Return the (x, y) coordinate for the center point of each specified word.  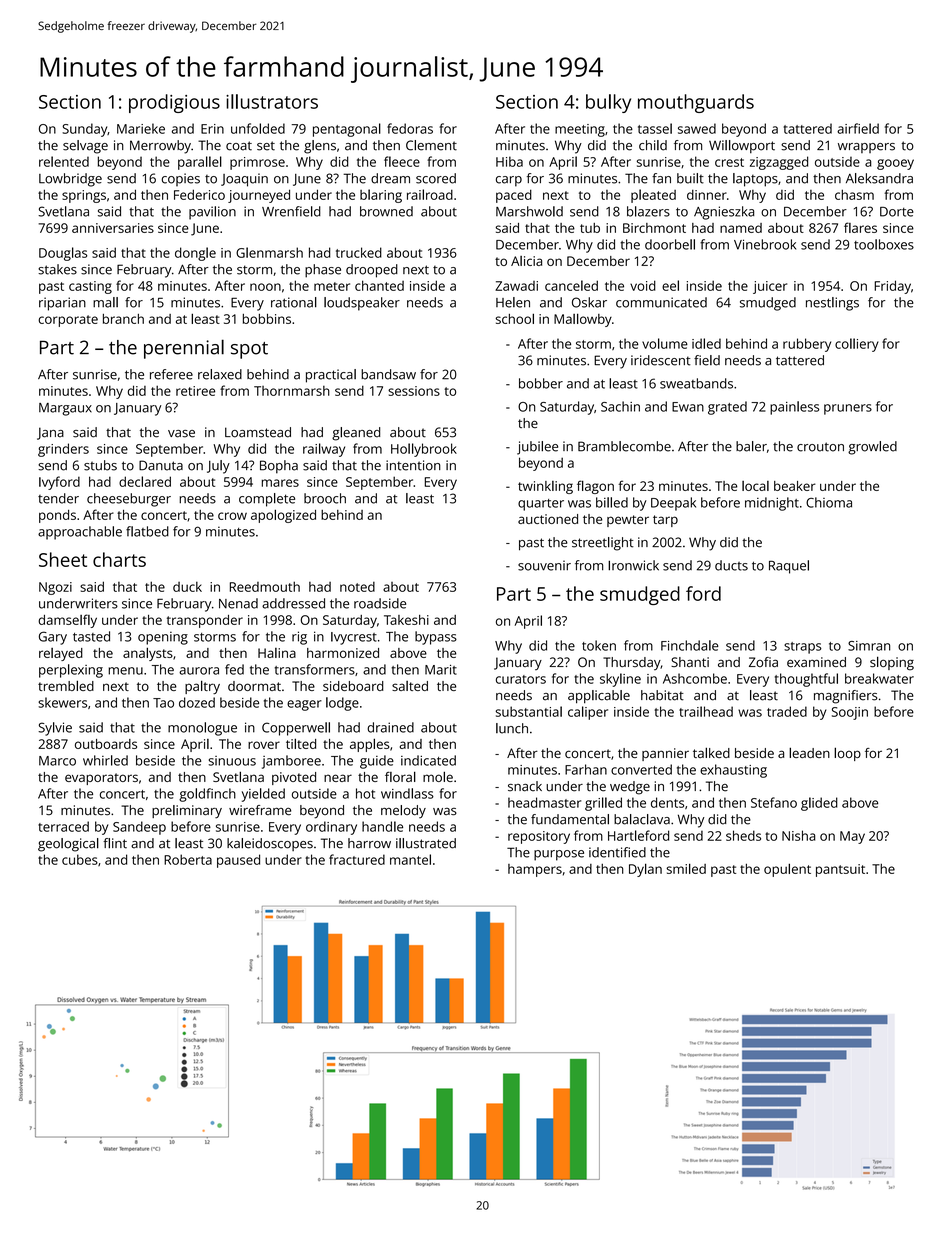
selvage (85, 147)
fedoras (410, 128)
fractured (357, 859)
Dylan (645, 870)
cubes (80, 859)
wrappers (866, 148)
